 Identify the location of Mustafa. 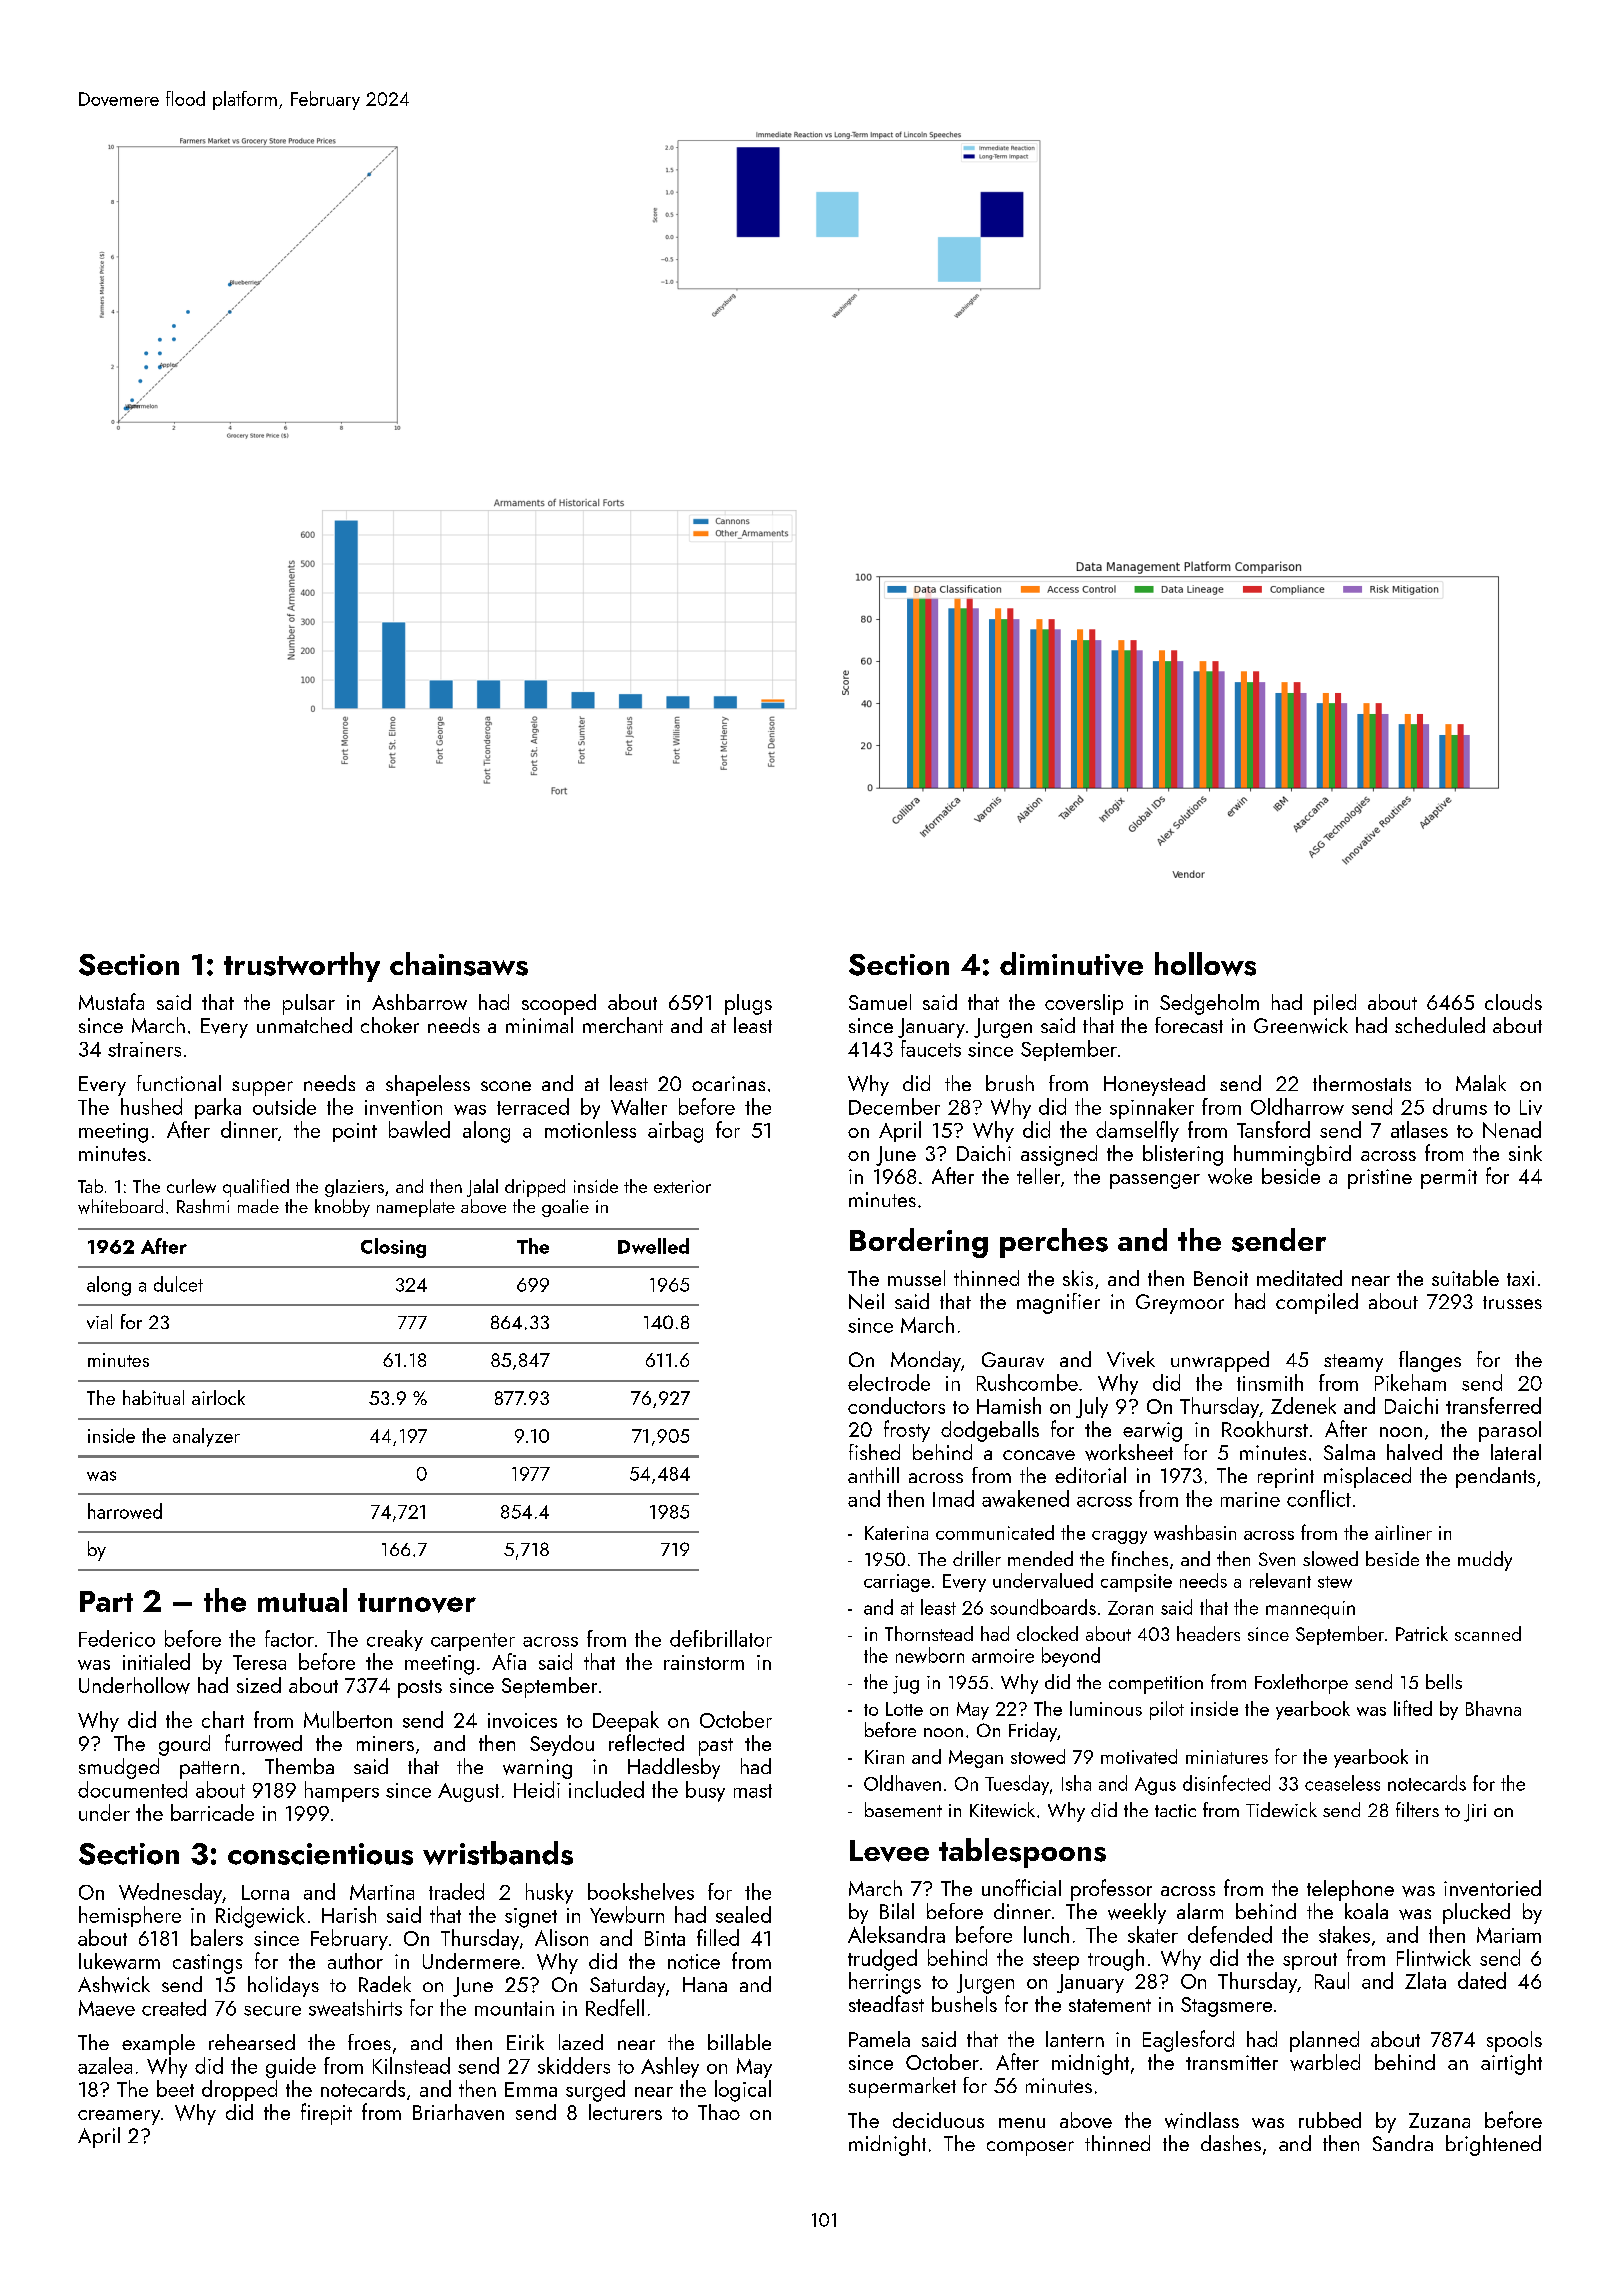
(111, 1001).
